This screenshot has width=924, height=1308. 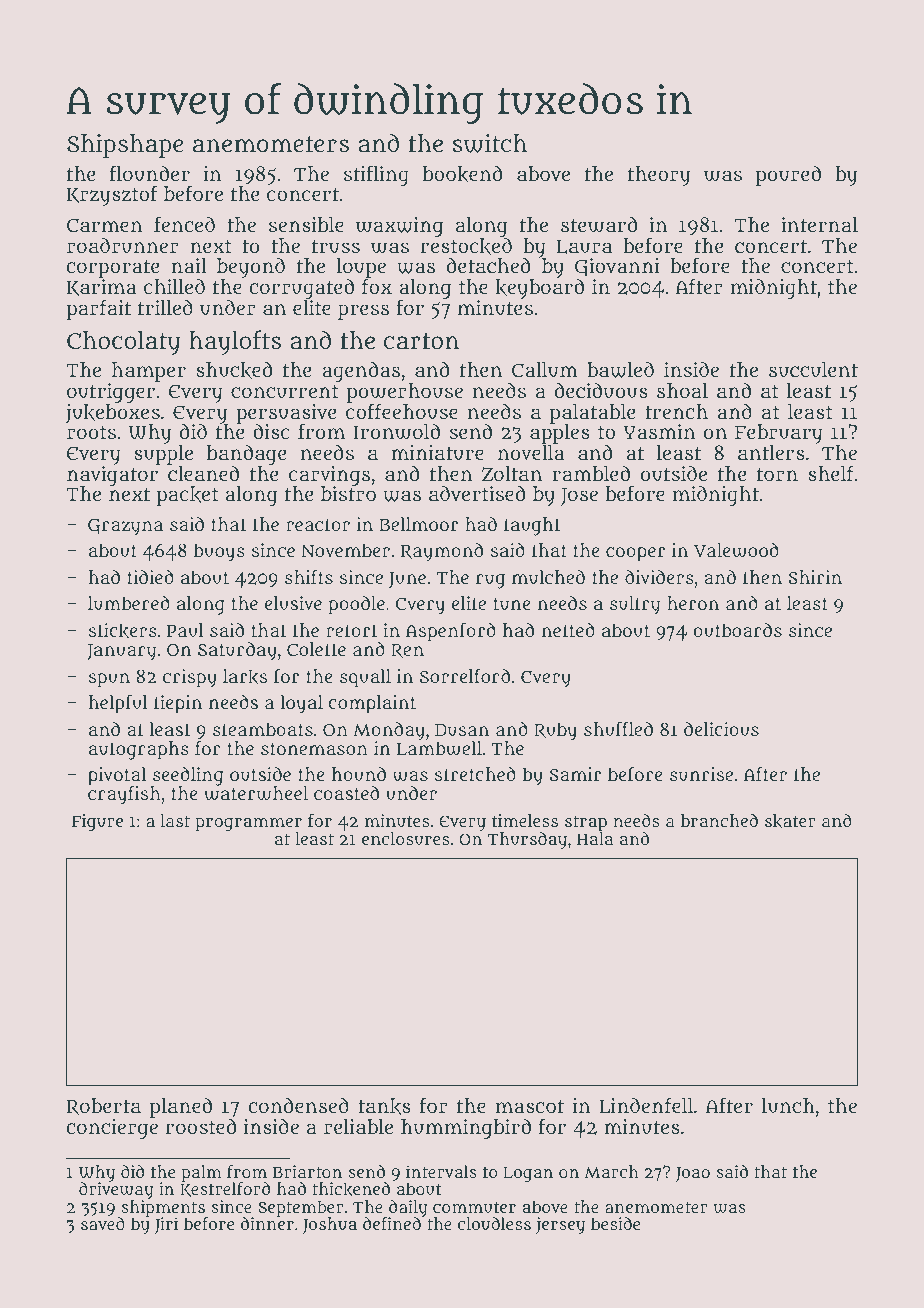 What do you see at coordinates (406, 838) in the screenshot?
I see `enclosures` at bounding box center [406, 838].
